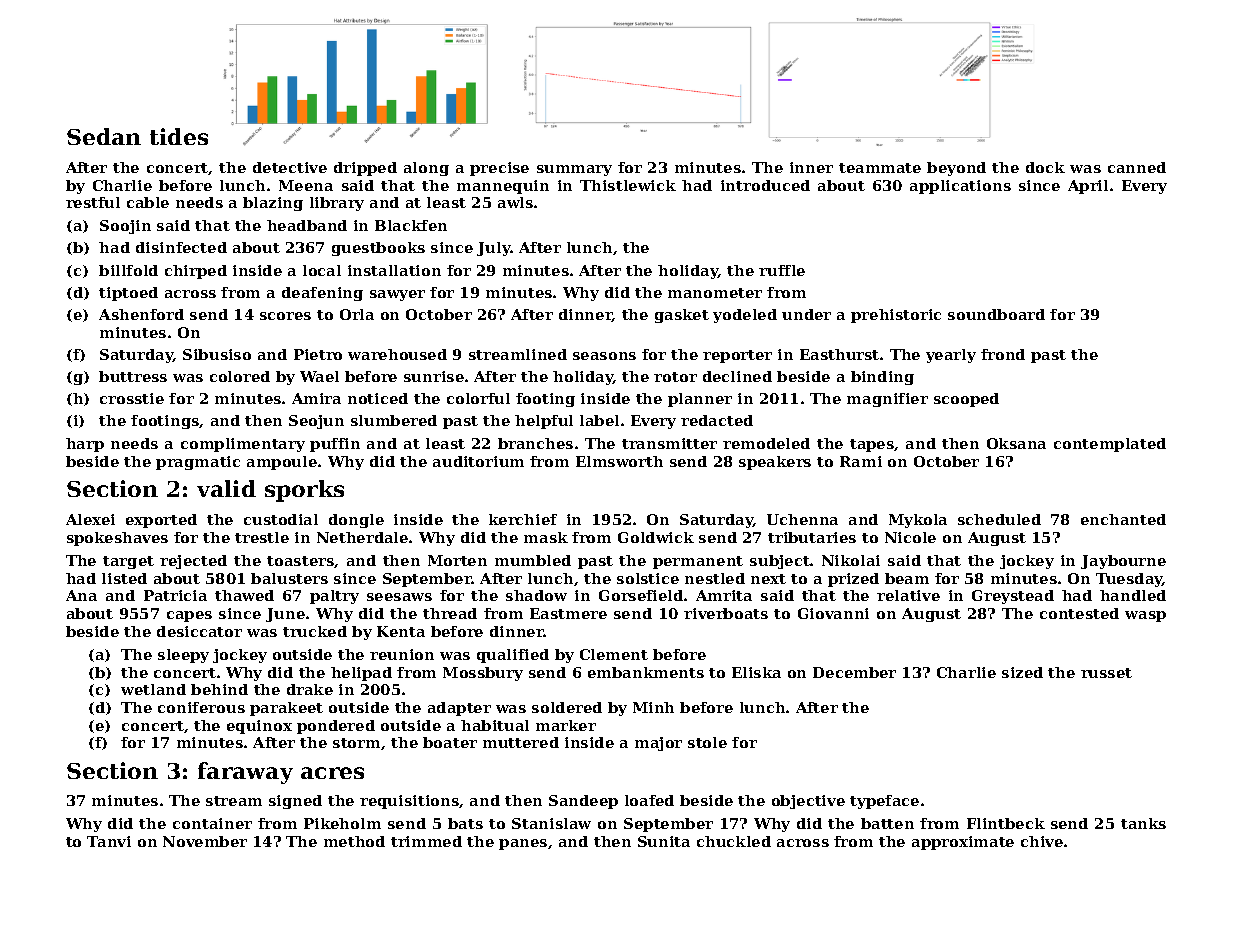 The image size is (1233, 952). I want to click on Tanvi, so click(109, 841).
